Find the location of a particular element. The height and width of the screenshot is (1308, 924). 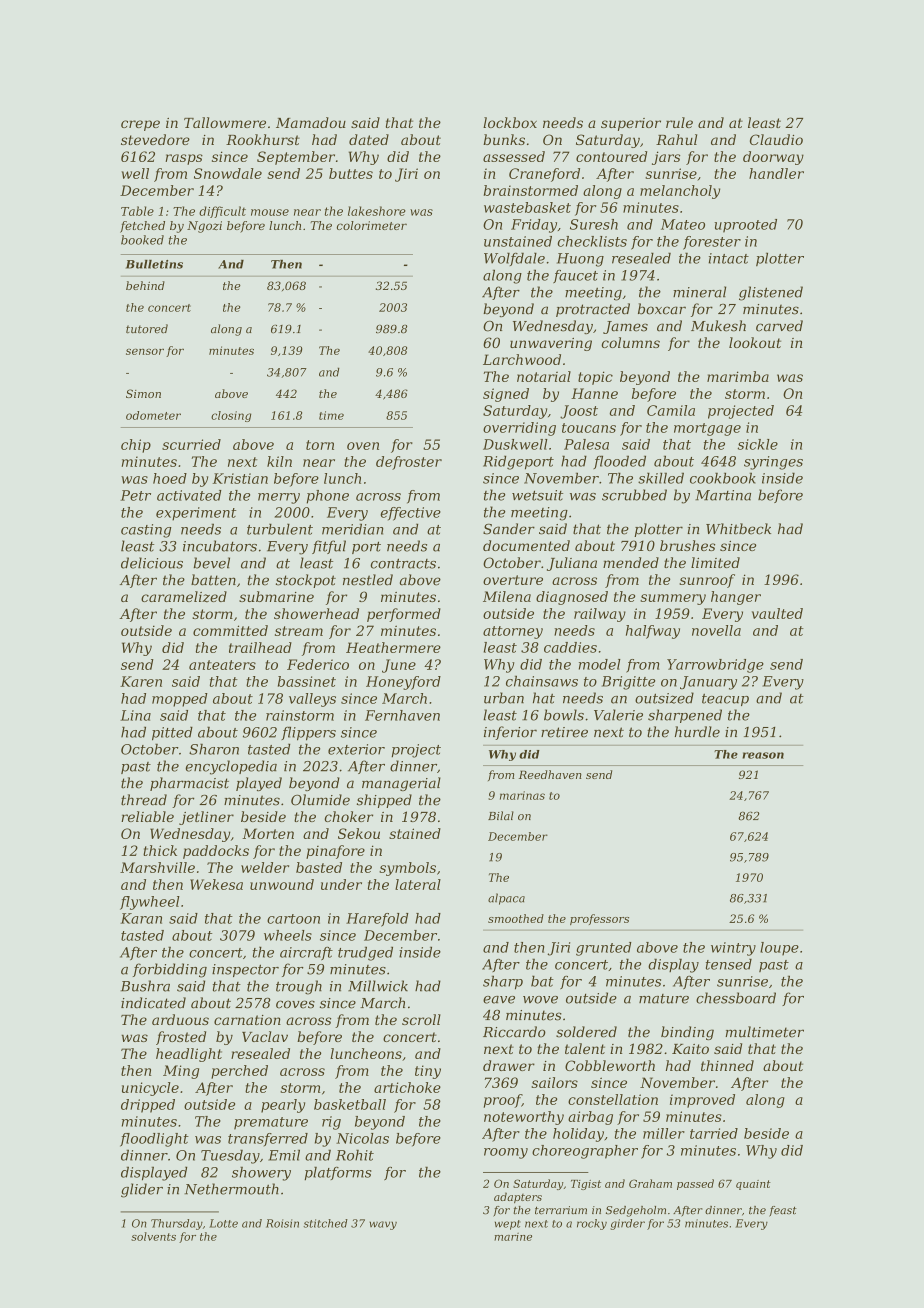

signed is located at coordinates (506, 395).
